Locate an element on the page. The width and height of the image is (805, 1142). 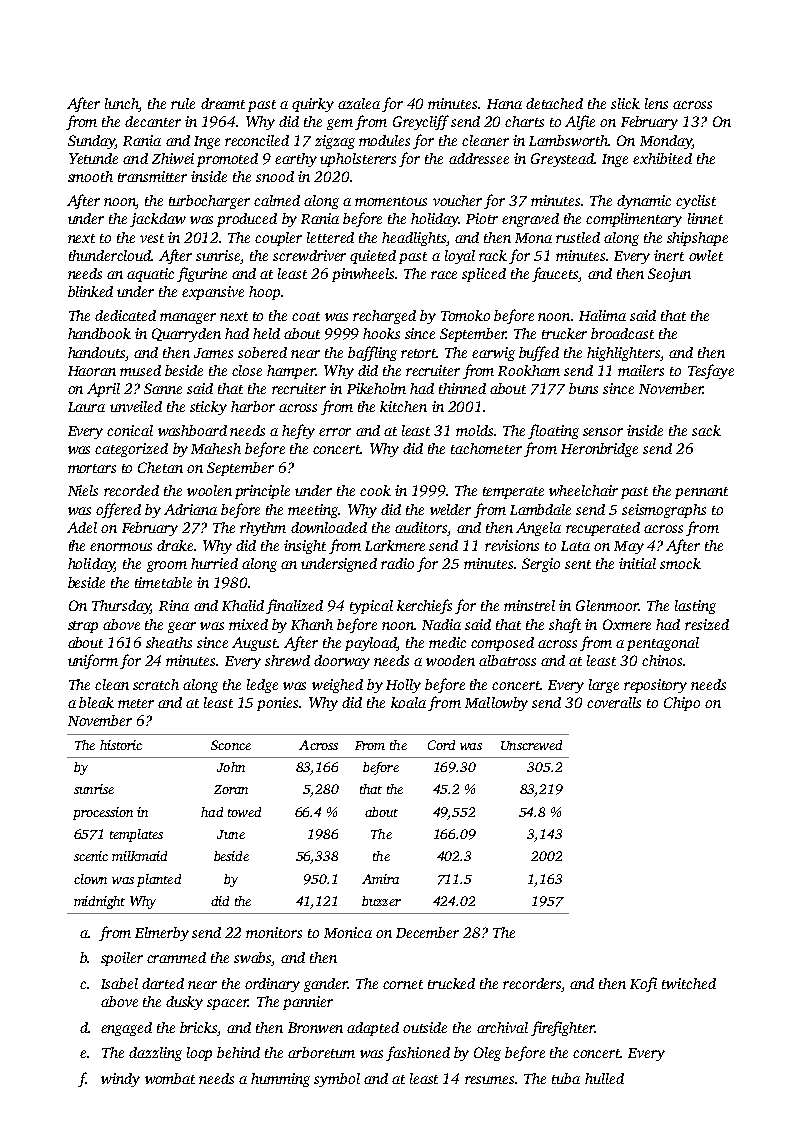
slick is located at coordinates (625, 103).
